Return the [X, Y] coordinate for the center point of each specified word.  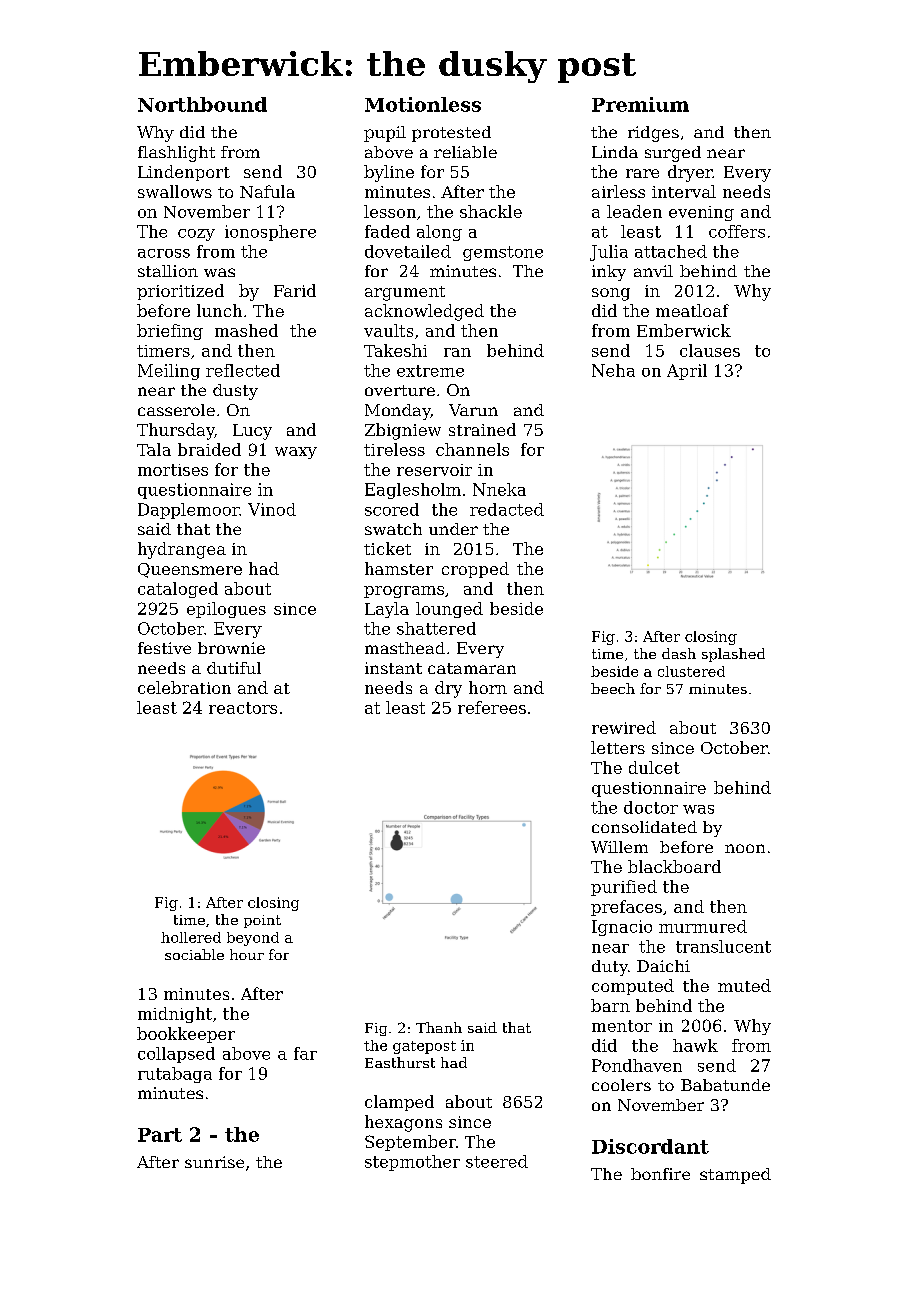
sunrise [214, 1162]
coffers [737, 231]
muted [744, 985]
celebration [184, 687]
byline [389, 173]
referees [492, 707]
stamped [735, 1176]
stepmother [412, 1163]
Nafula [267, 191]
